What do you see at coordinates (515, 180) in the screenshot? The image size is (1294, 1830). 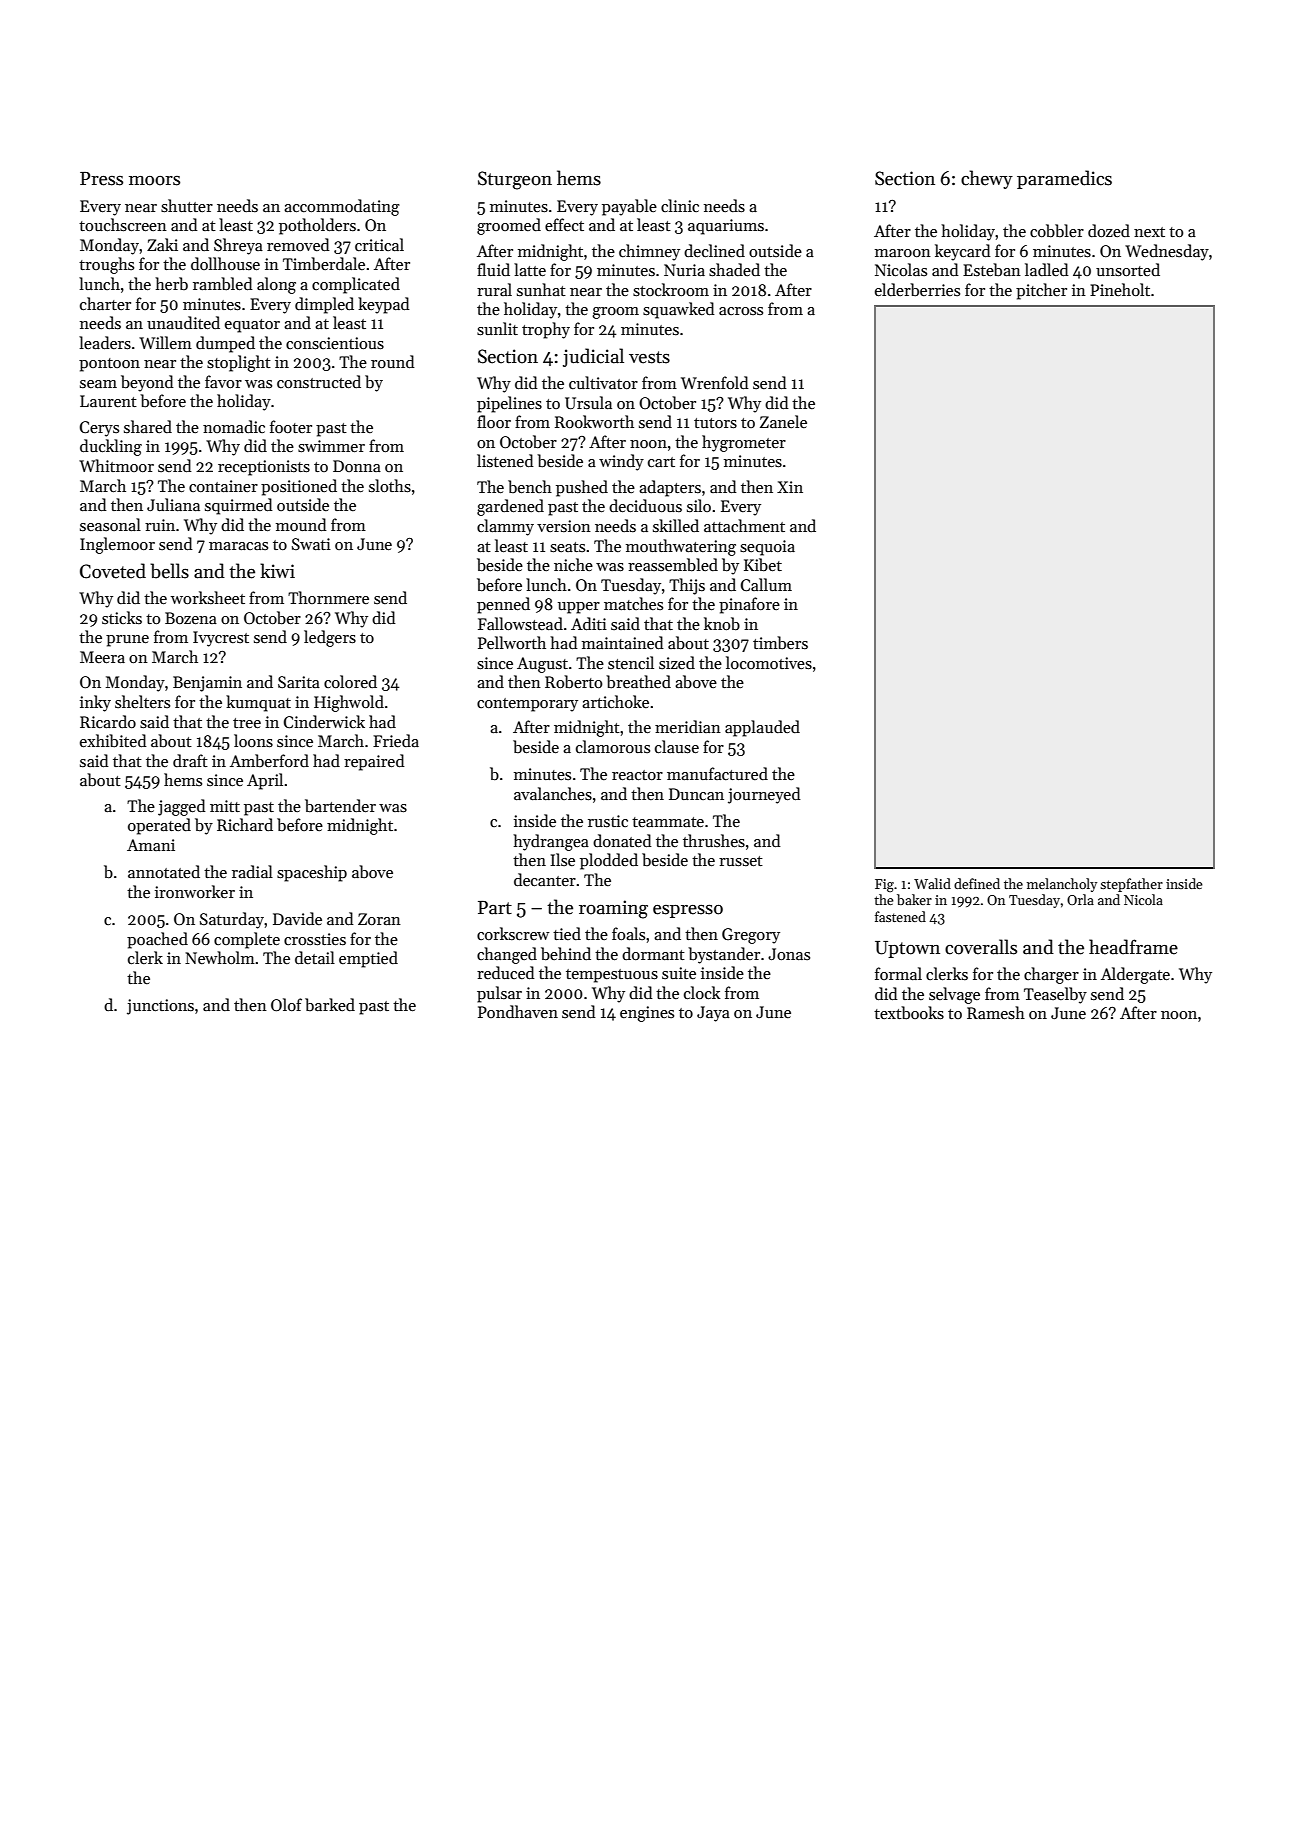 I see `Sturgeon` at bounding box center [515, 180].
